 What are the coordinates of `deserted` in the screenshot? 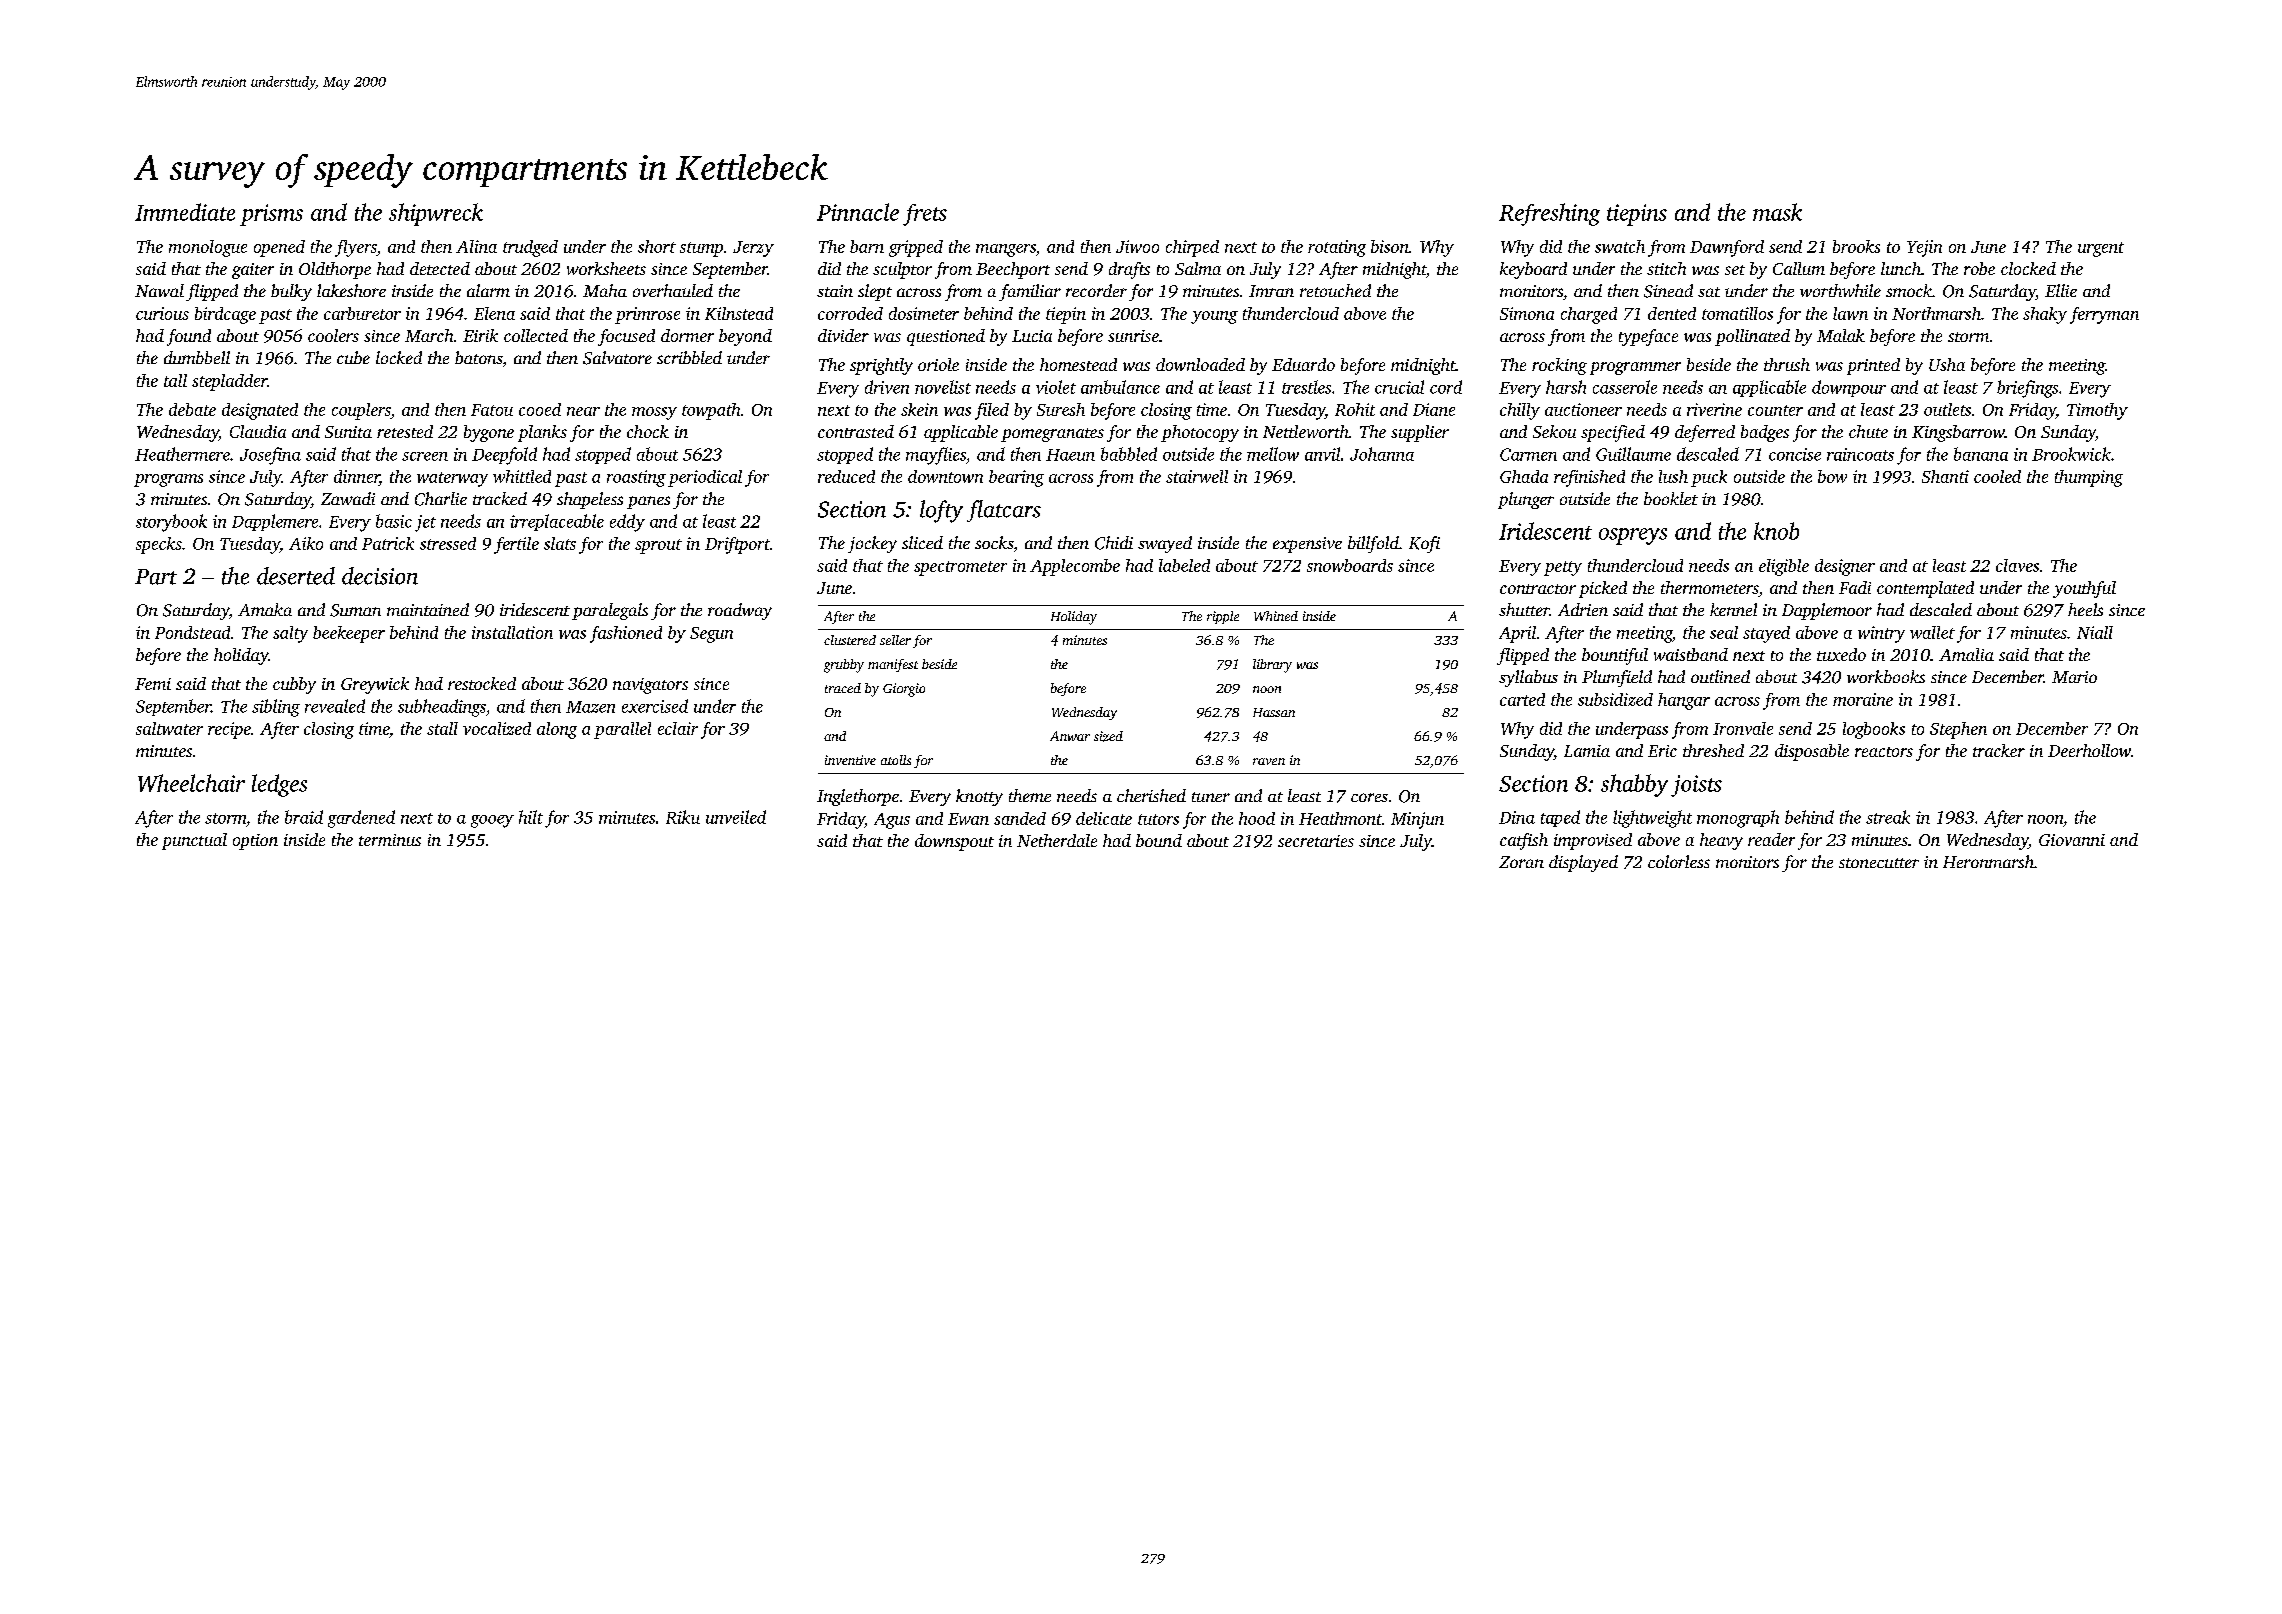 It's located at (296, 576).
